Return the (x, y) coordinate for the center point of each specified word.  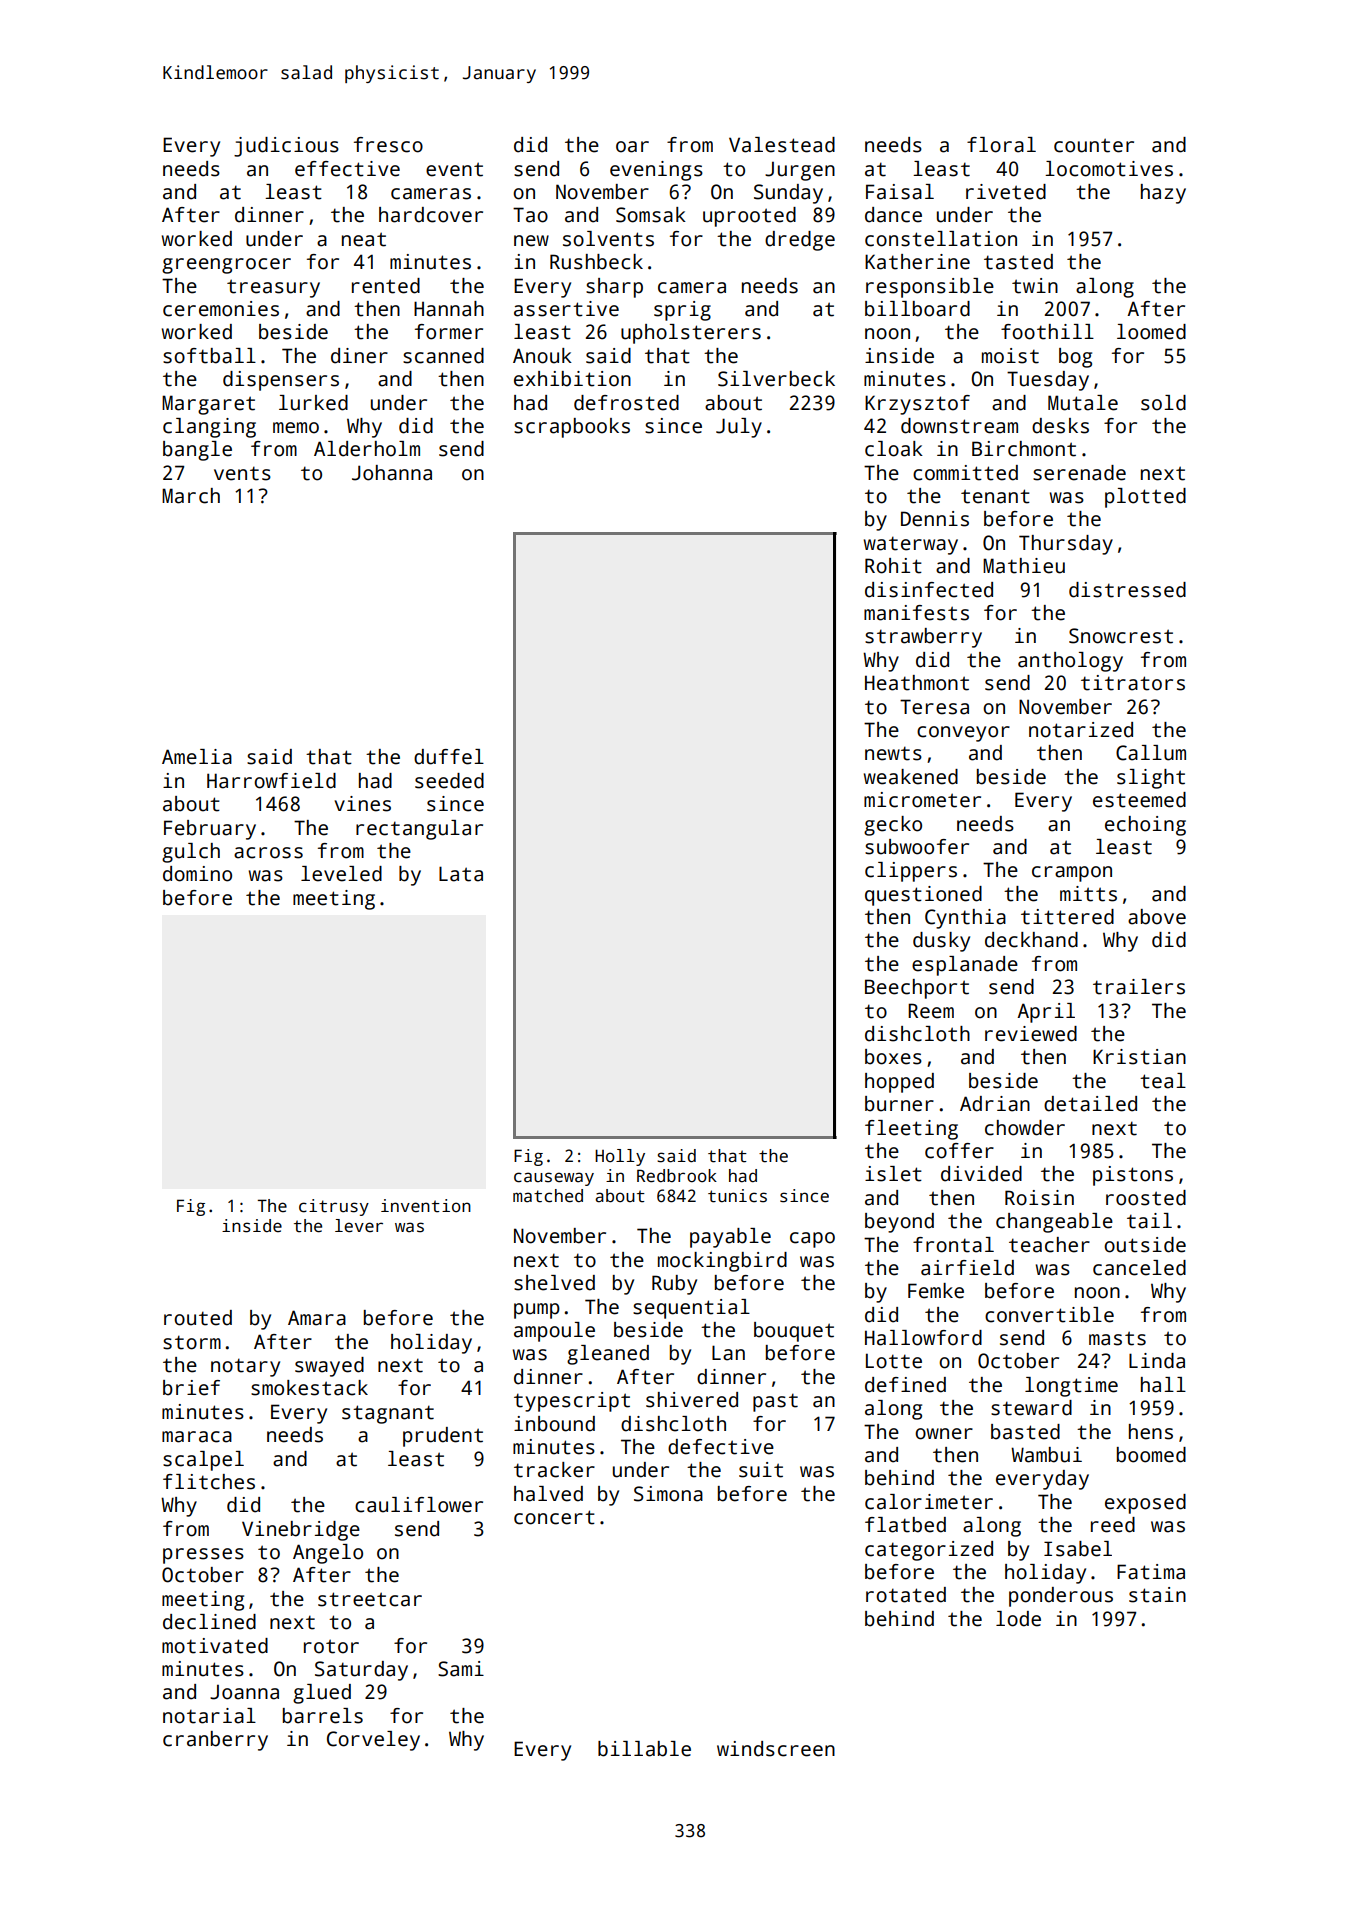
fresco (388, 145)
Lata (461, 874)
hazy (1163, 194)
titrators (1133, 683)
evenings (656, 171)
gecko (893, 826)
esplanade (965, 966)
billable (644, 1749)
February (210, 830)
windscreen (776, 1749)
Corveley (373, 1741)
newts (893, 753)
